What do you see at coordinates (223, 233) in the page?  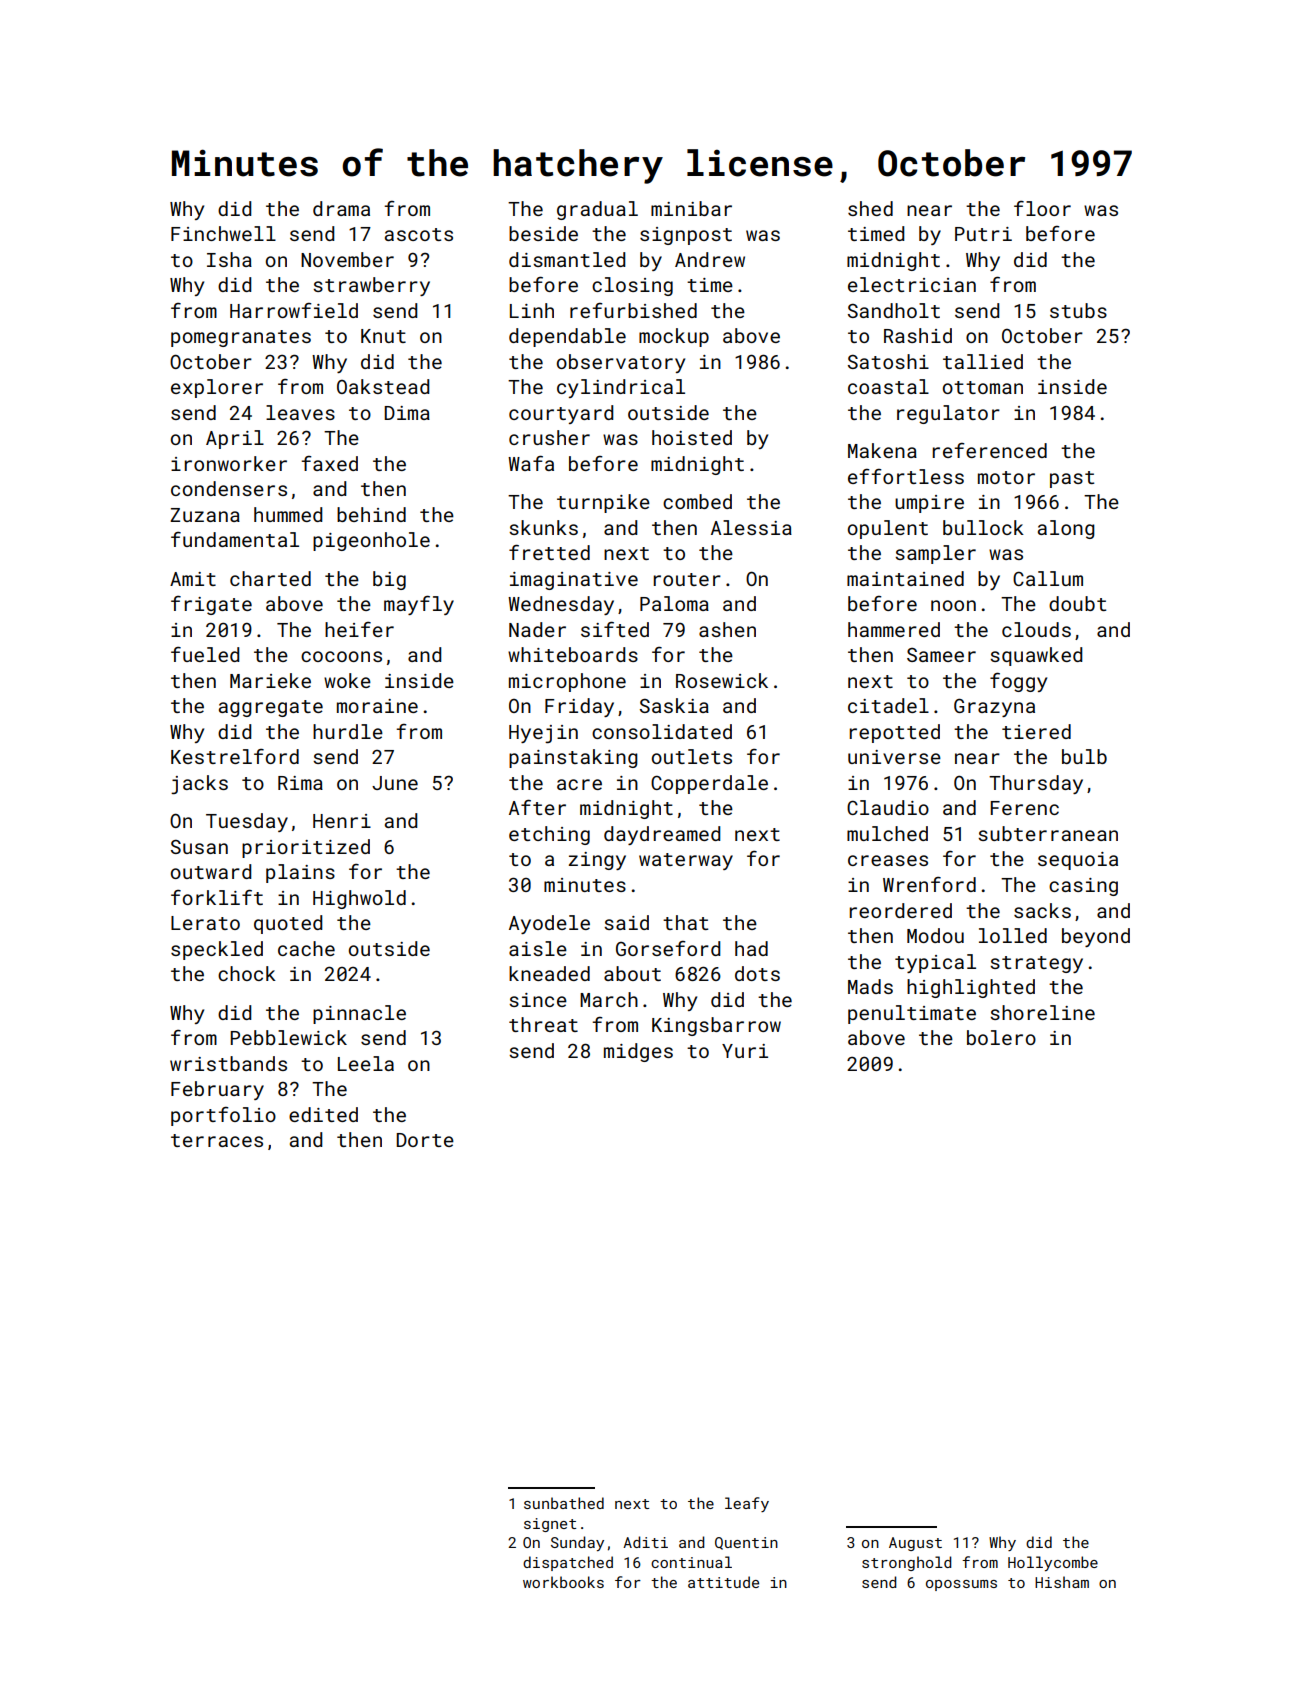 I see `Finchwell` at bounding box center [223, 233].
